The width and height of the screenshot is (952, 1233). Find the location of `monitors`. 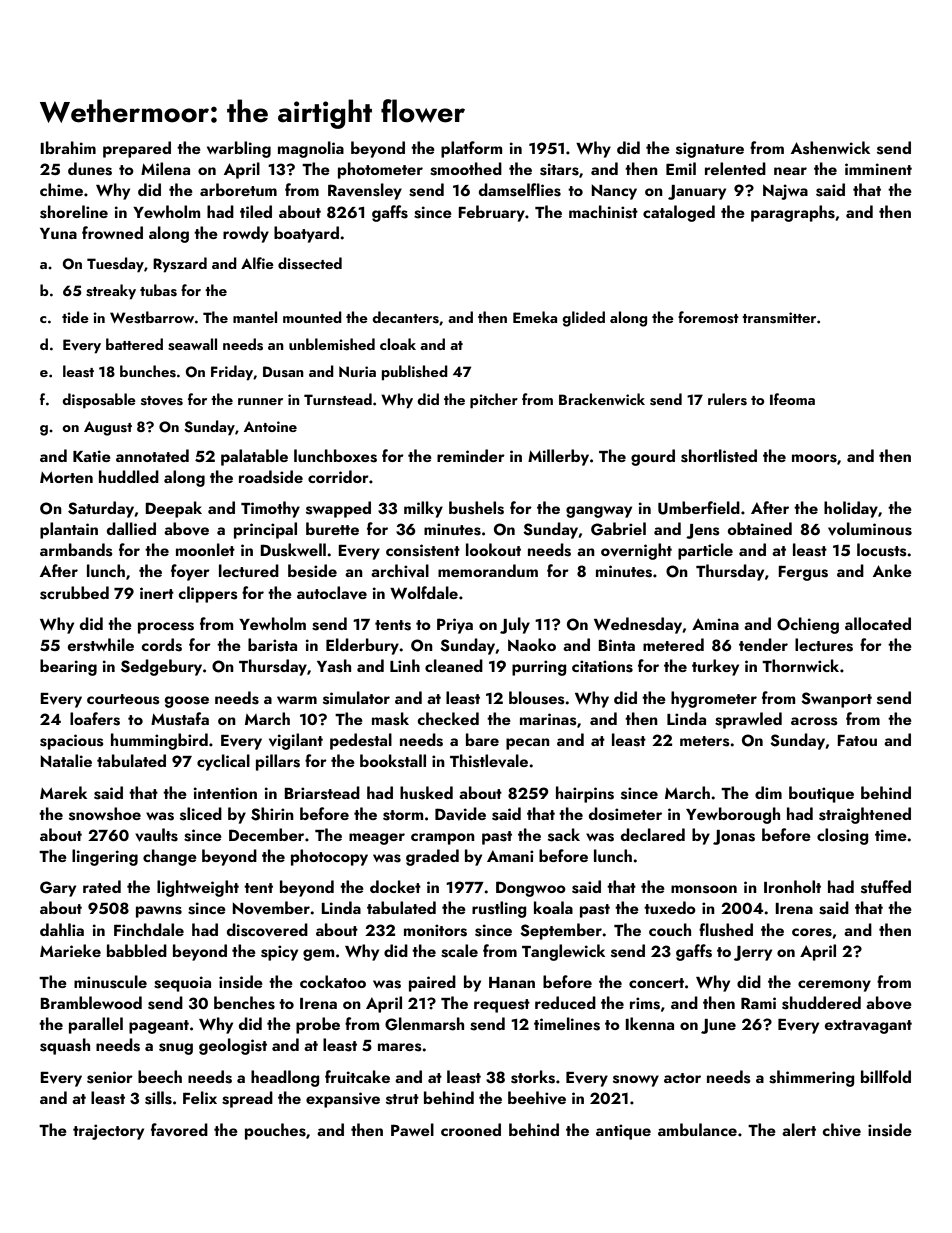

monitors is located at coordinates (435, 930).
